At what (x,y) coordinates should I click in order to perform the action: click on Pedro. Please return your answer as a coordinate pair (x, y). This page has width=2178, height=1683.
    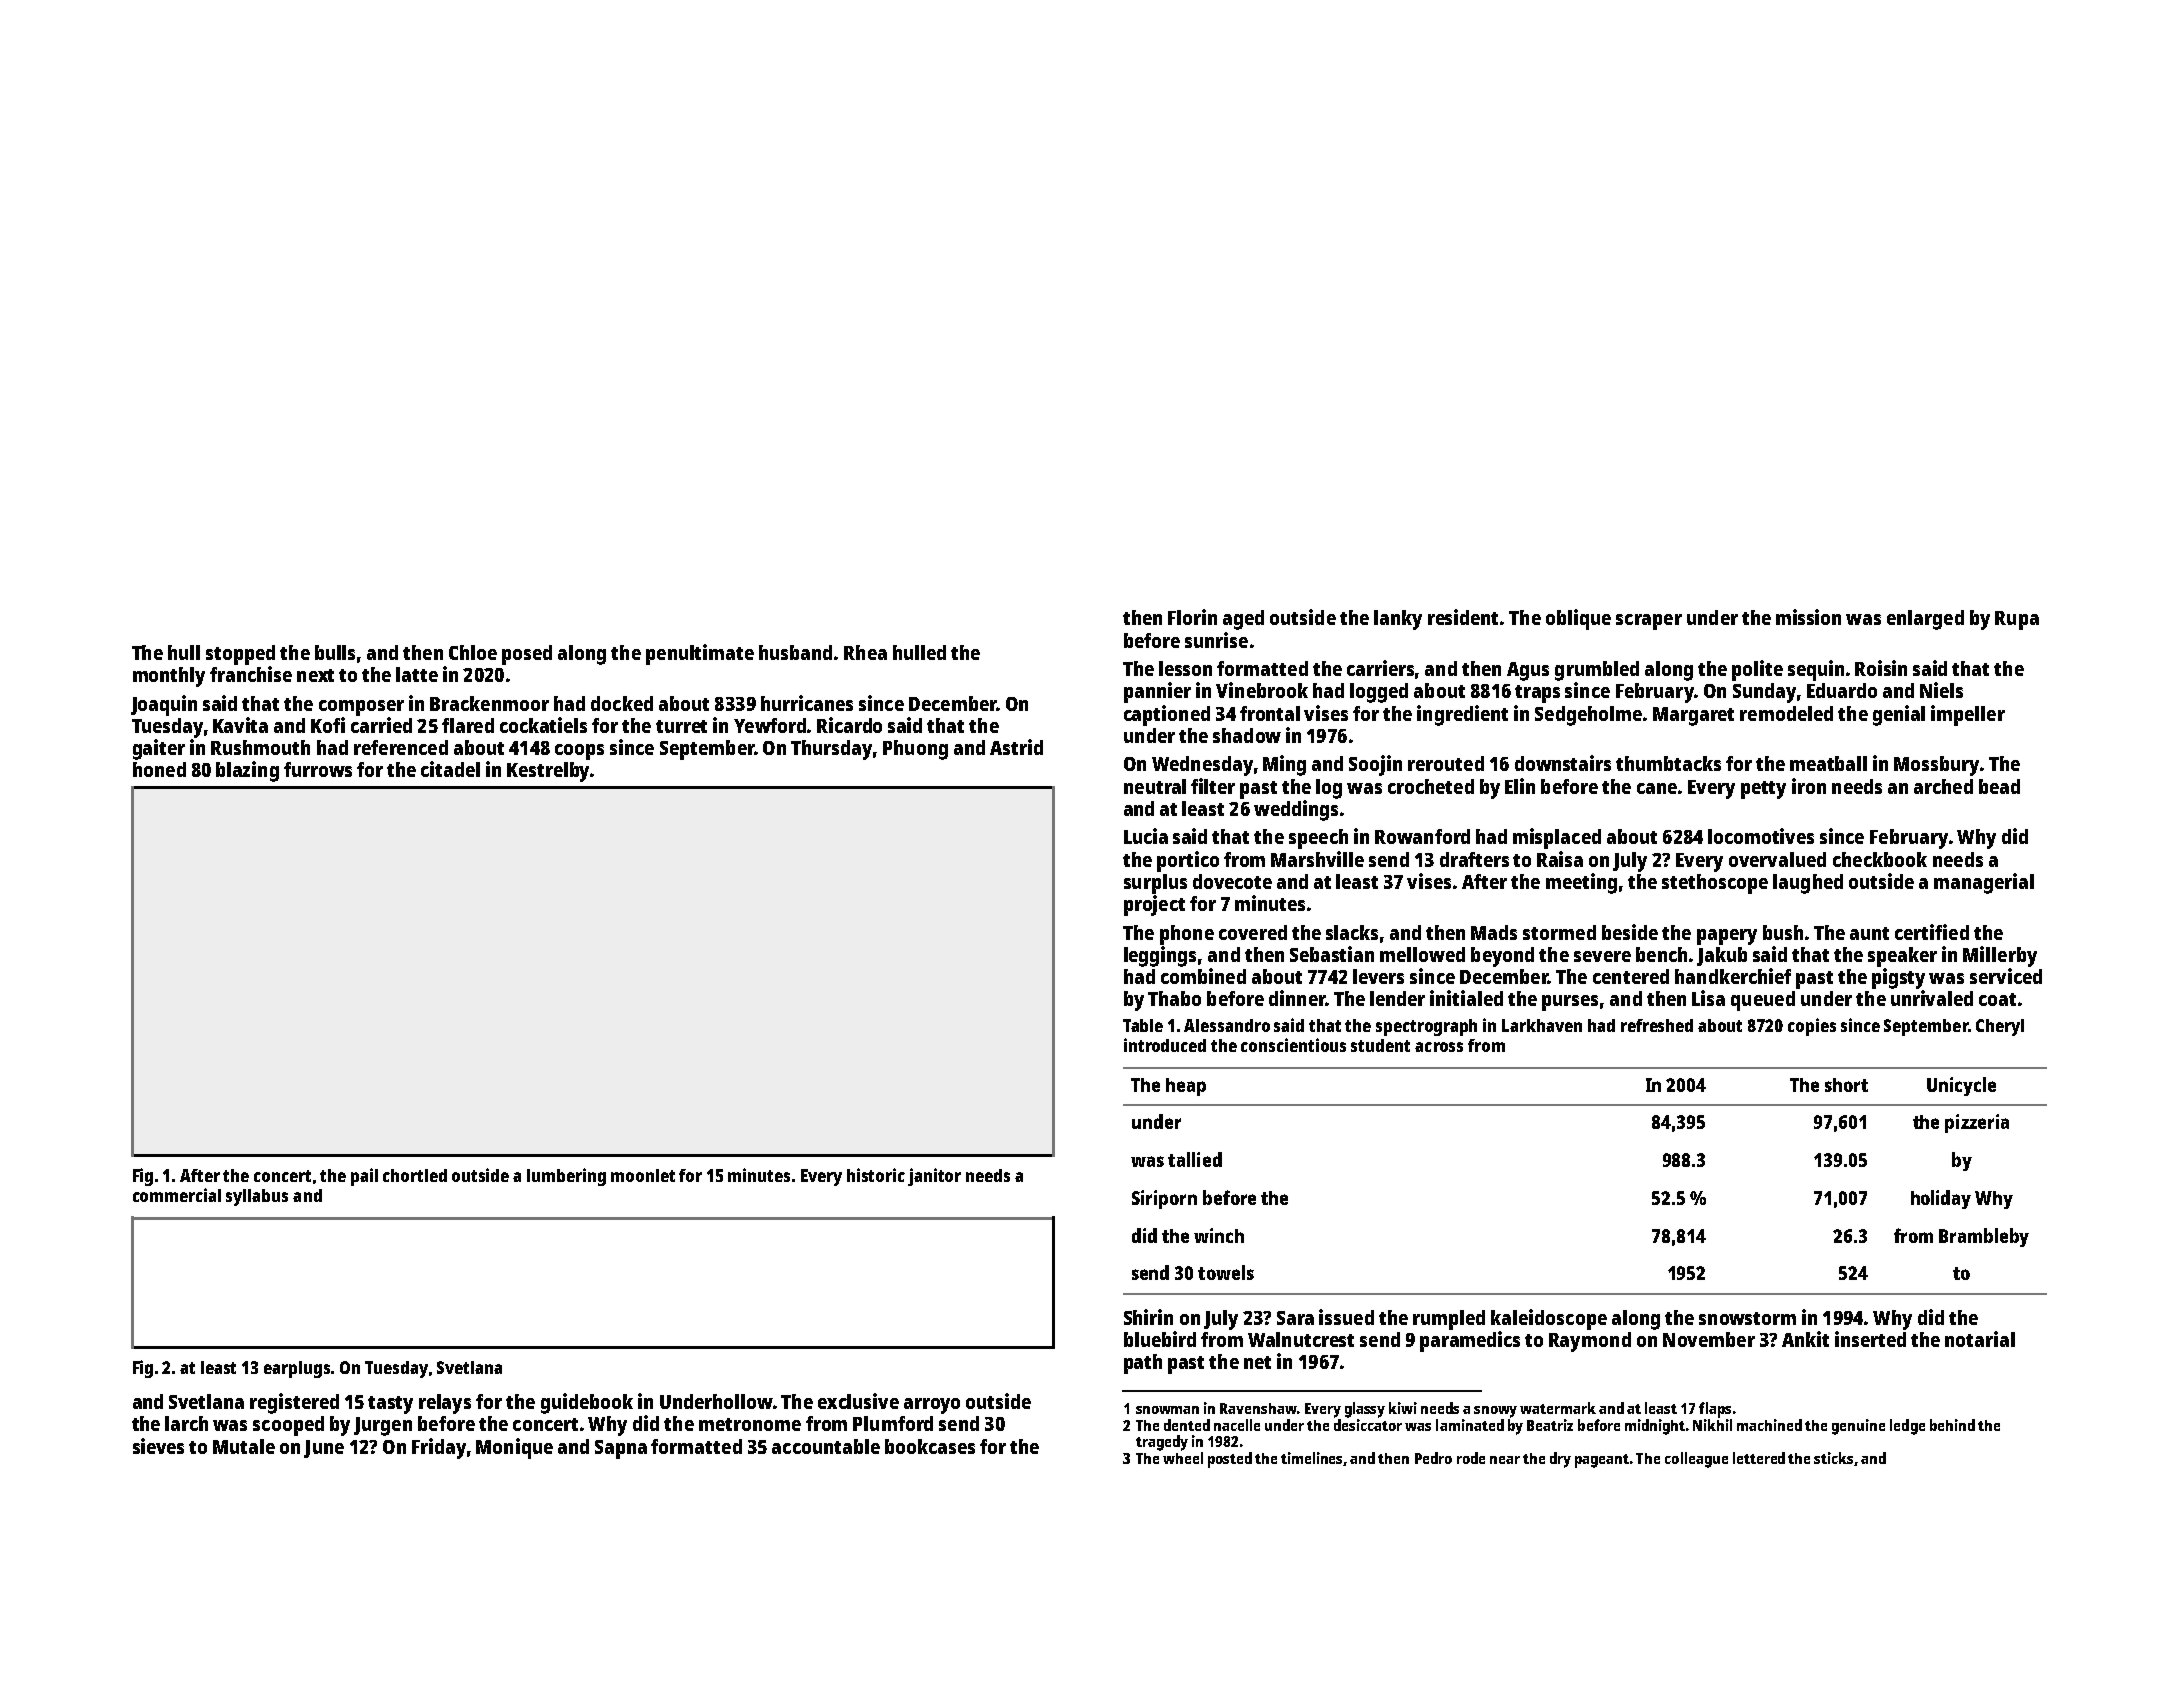
    Looking at the image, I should click on (1433, 1458).
